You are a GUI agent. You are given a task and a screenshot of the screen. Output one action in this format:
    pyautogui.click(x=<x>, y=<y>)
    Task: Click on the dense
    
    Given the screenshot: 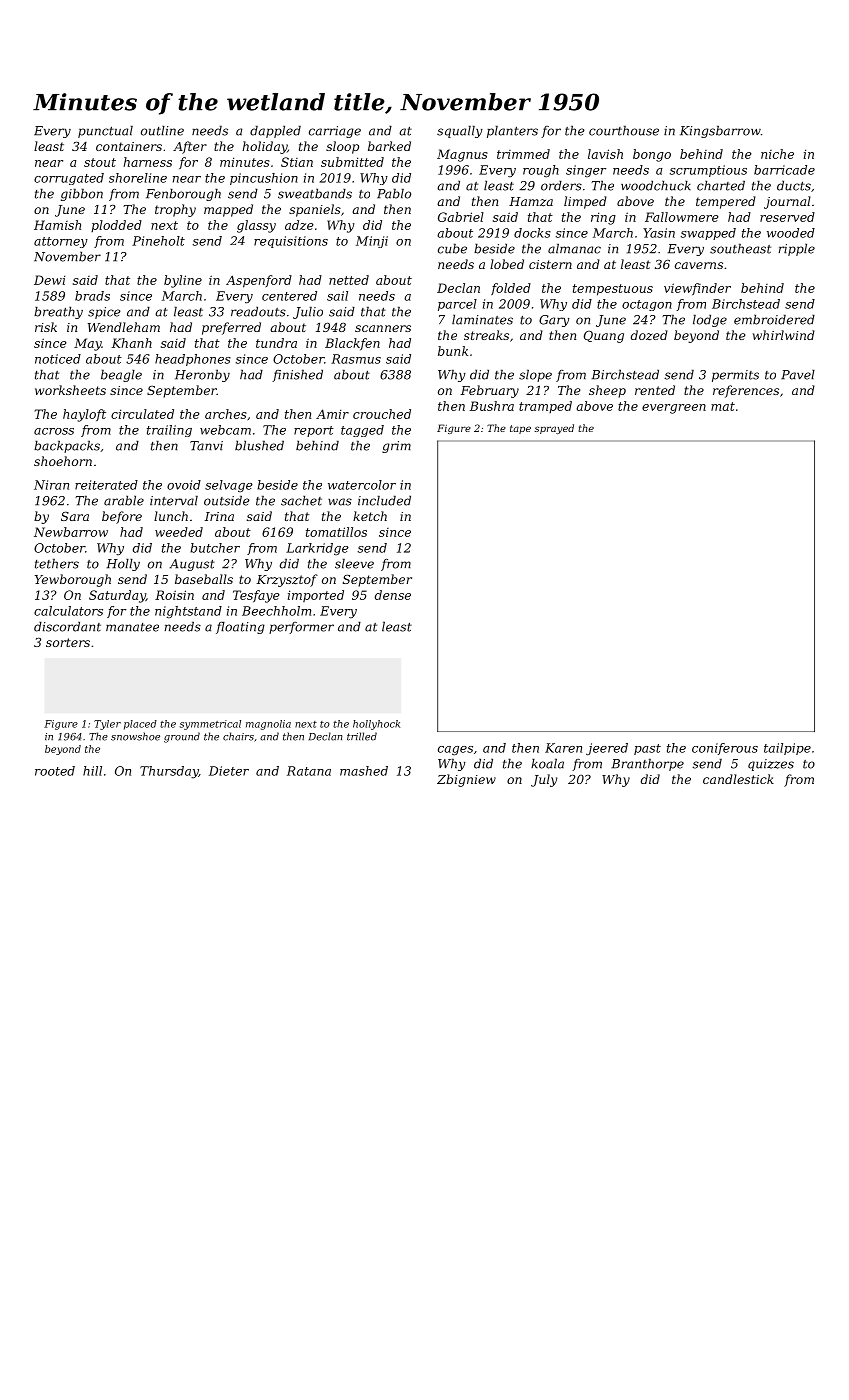 What is the action you would take?
    pyautogui.click(x=393, y=595)
